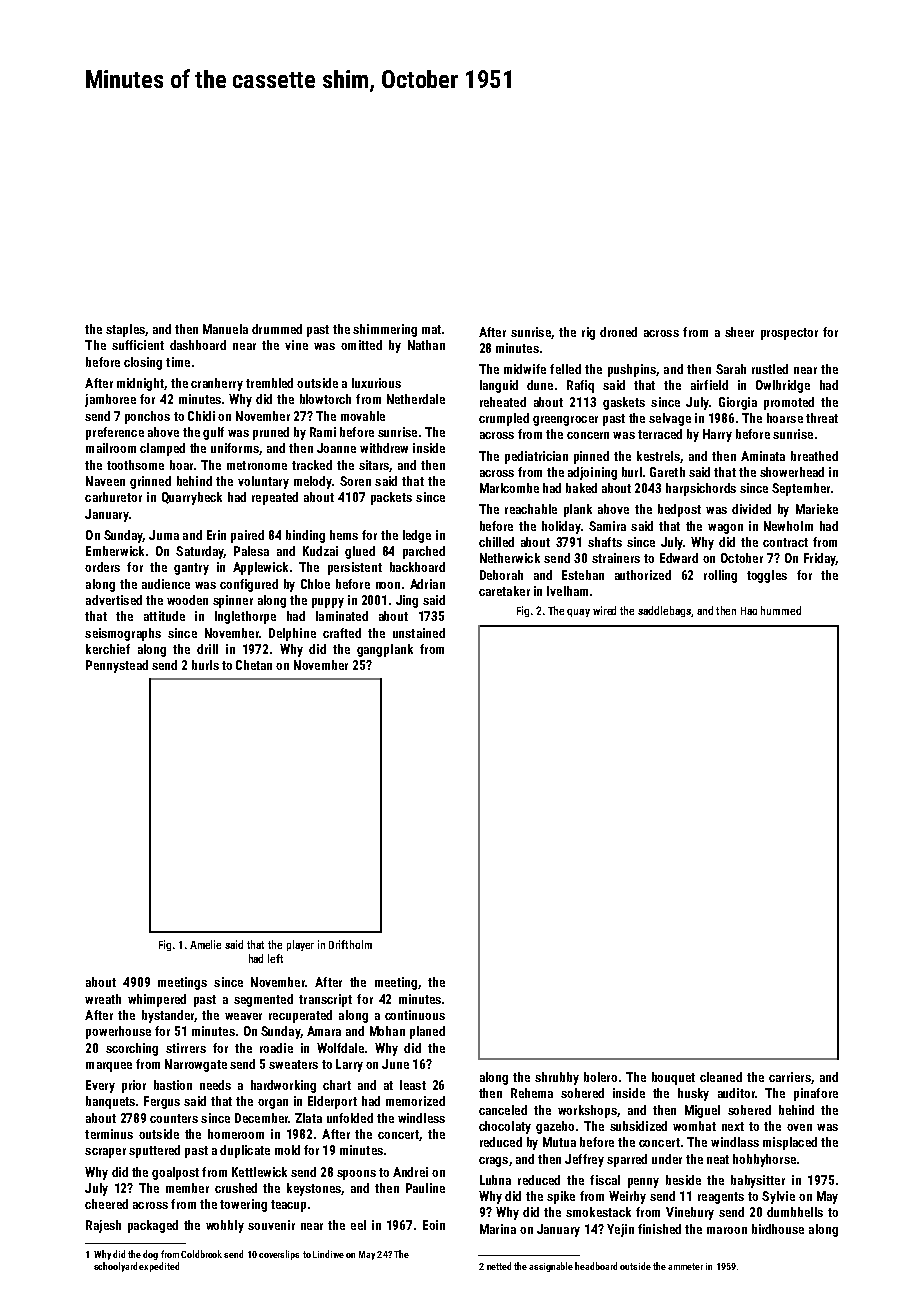 The height and width of the screenshot is (1308, 924). What do you see at coordinates (115, 1267) in the screenshot?
I see `schoolyard` at bounding box center [115, 1267].
